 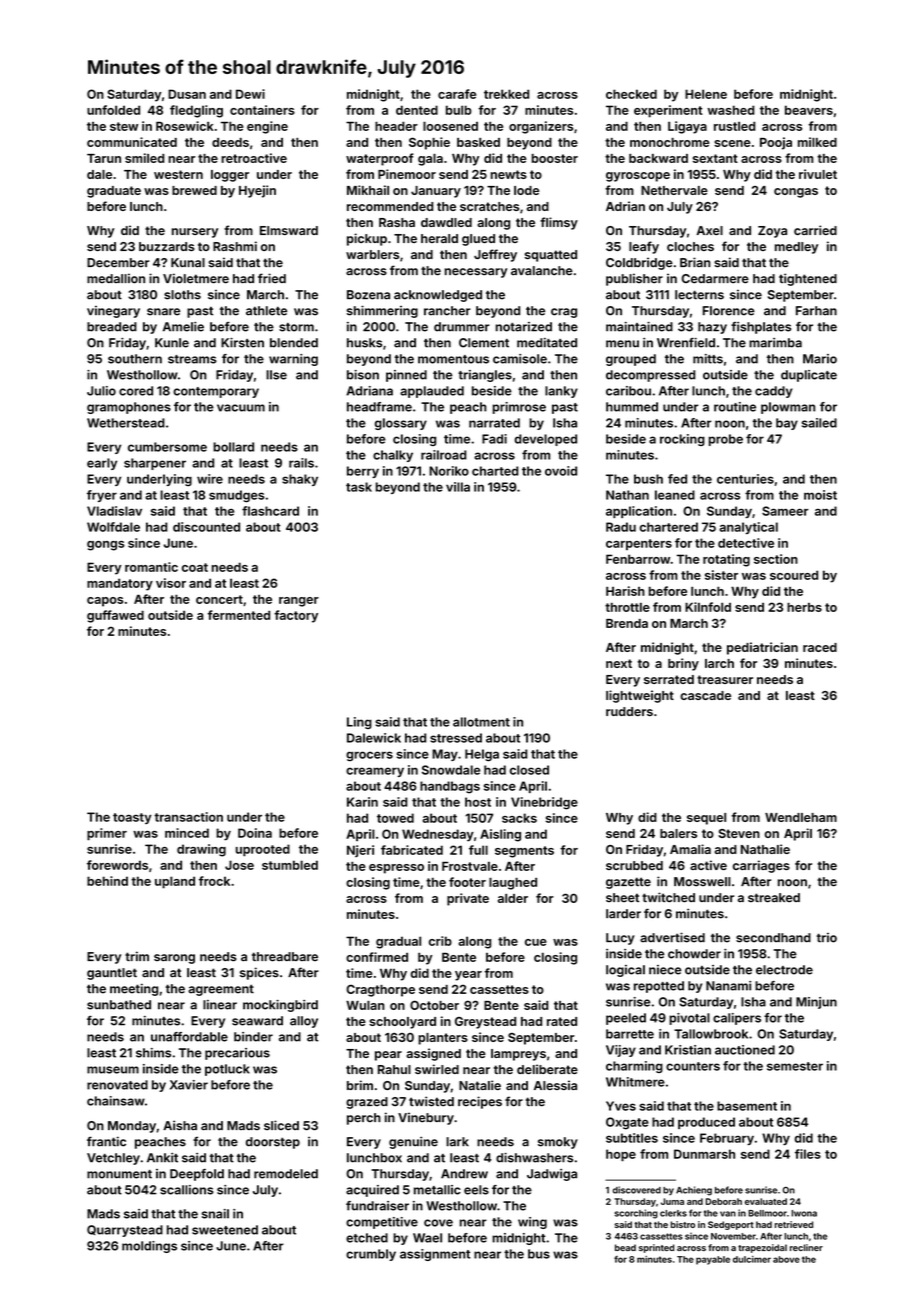 What do you see at coordinates (149, 1247) in the page?
I see `moldings` at bounding box center [149, 1247].
